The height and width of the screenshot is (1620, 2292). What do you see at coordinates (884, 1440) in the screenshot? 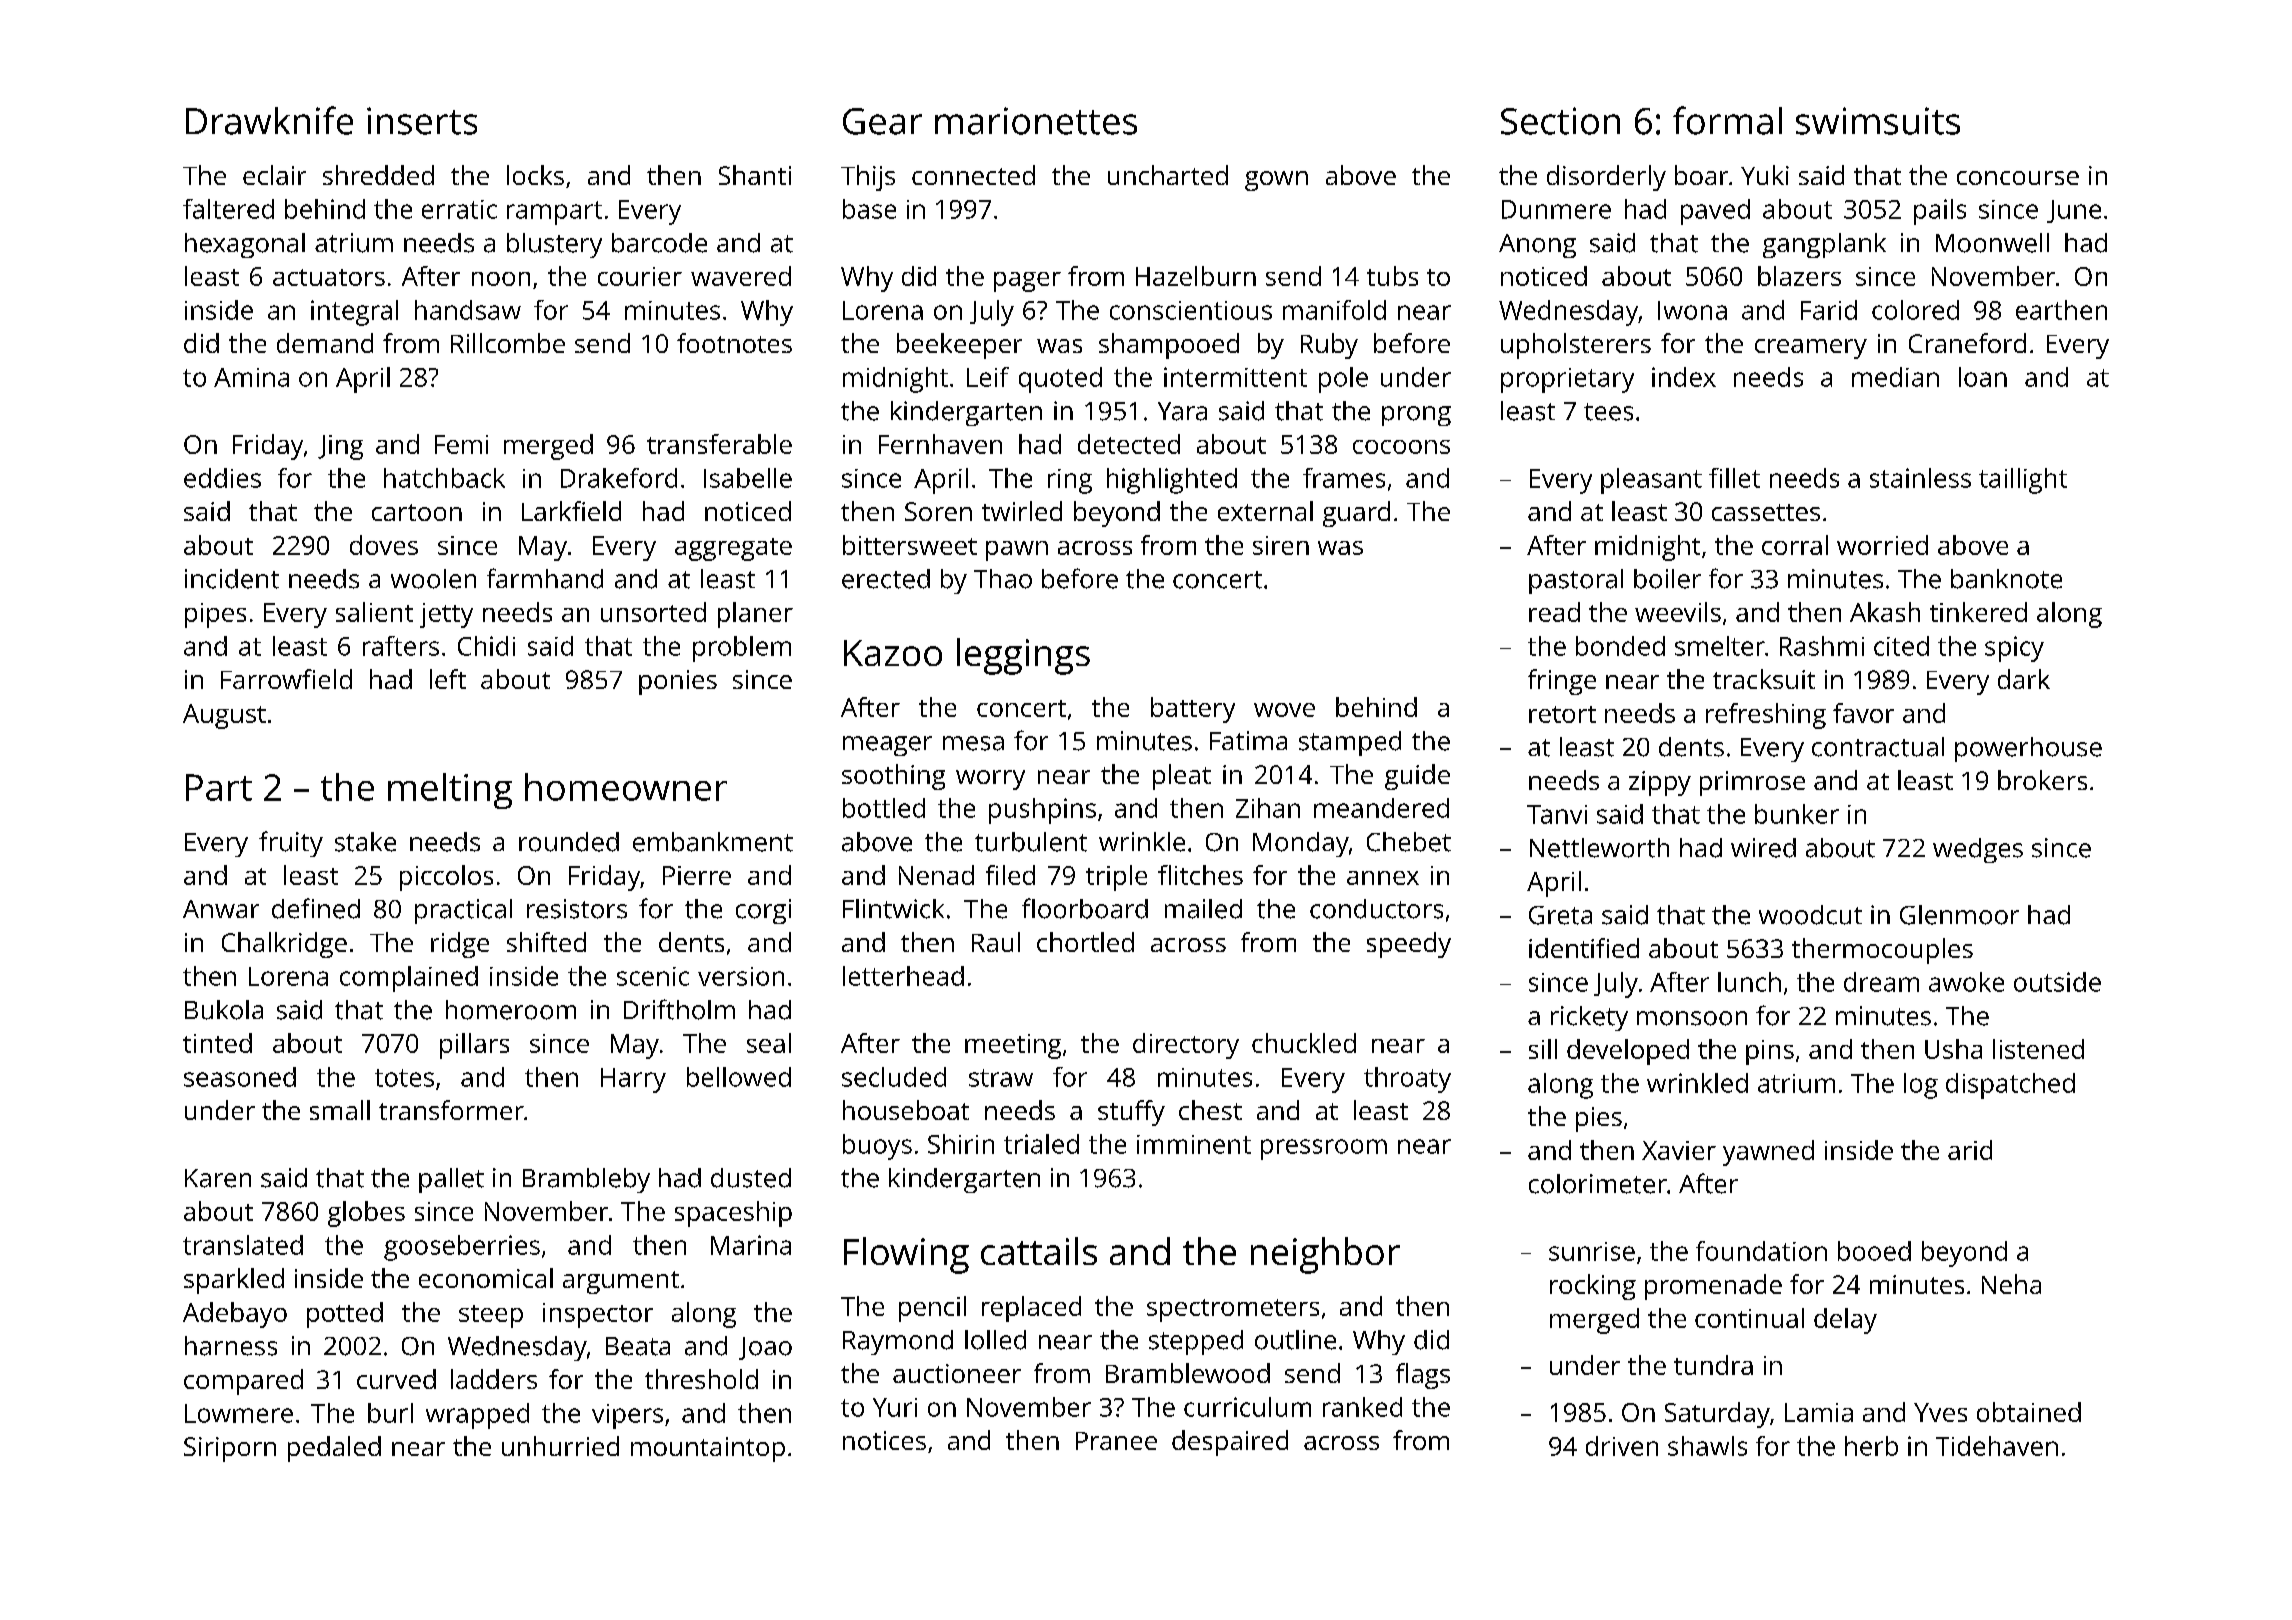
I see `notices` at bounding box center [884, 1440].
